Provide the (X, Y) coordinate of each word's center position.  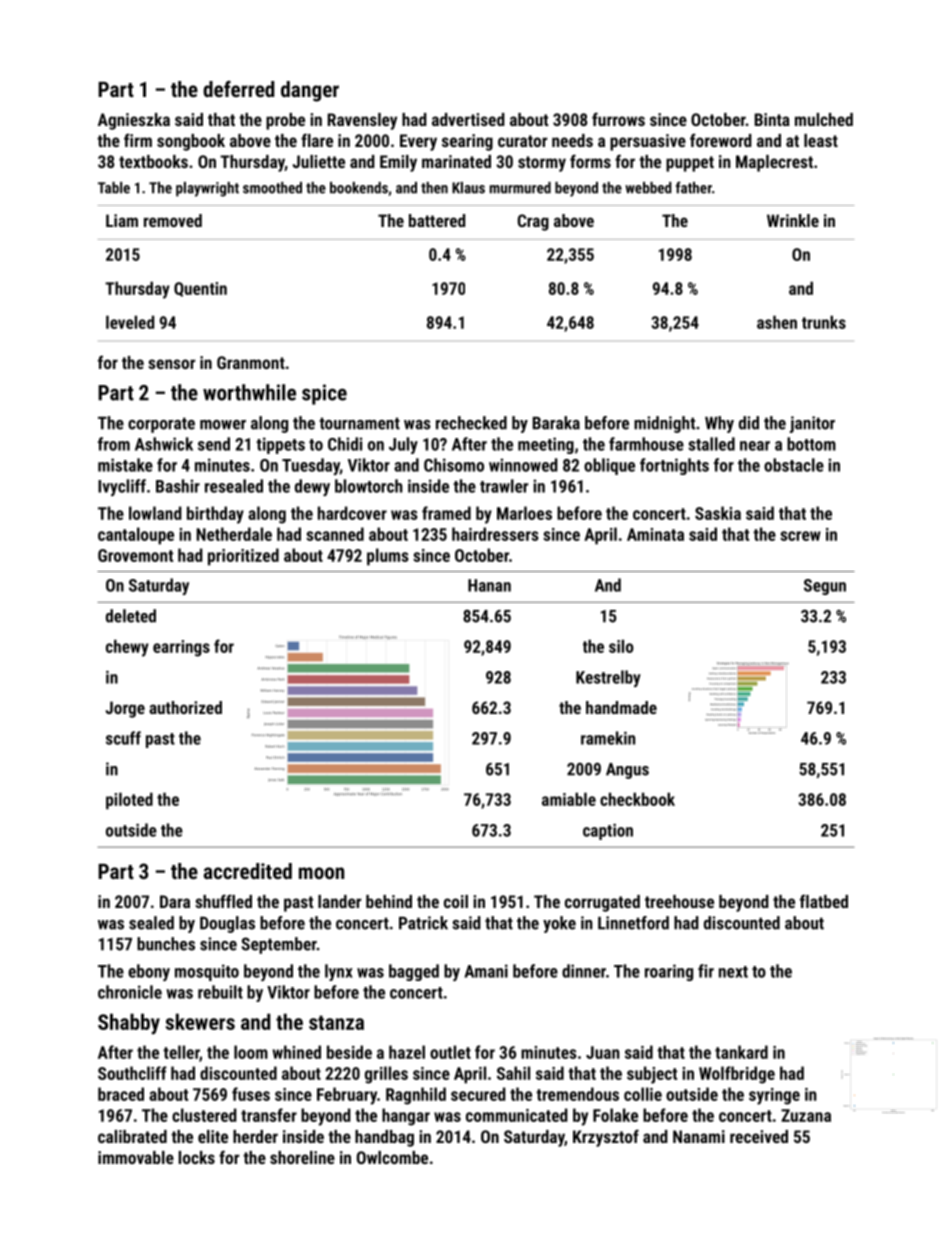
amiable (569, 799)
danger (310, 91)
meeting (546, 445)
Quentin (200, 289)
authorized (185, 707)
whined (297, 1052)
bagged (414, 972)
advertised (468, 119)
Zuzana (806, 1115)
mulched (824, 119)
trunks (824, 322)
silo (621, 646)
